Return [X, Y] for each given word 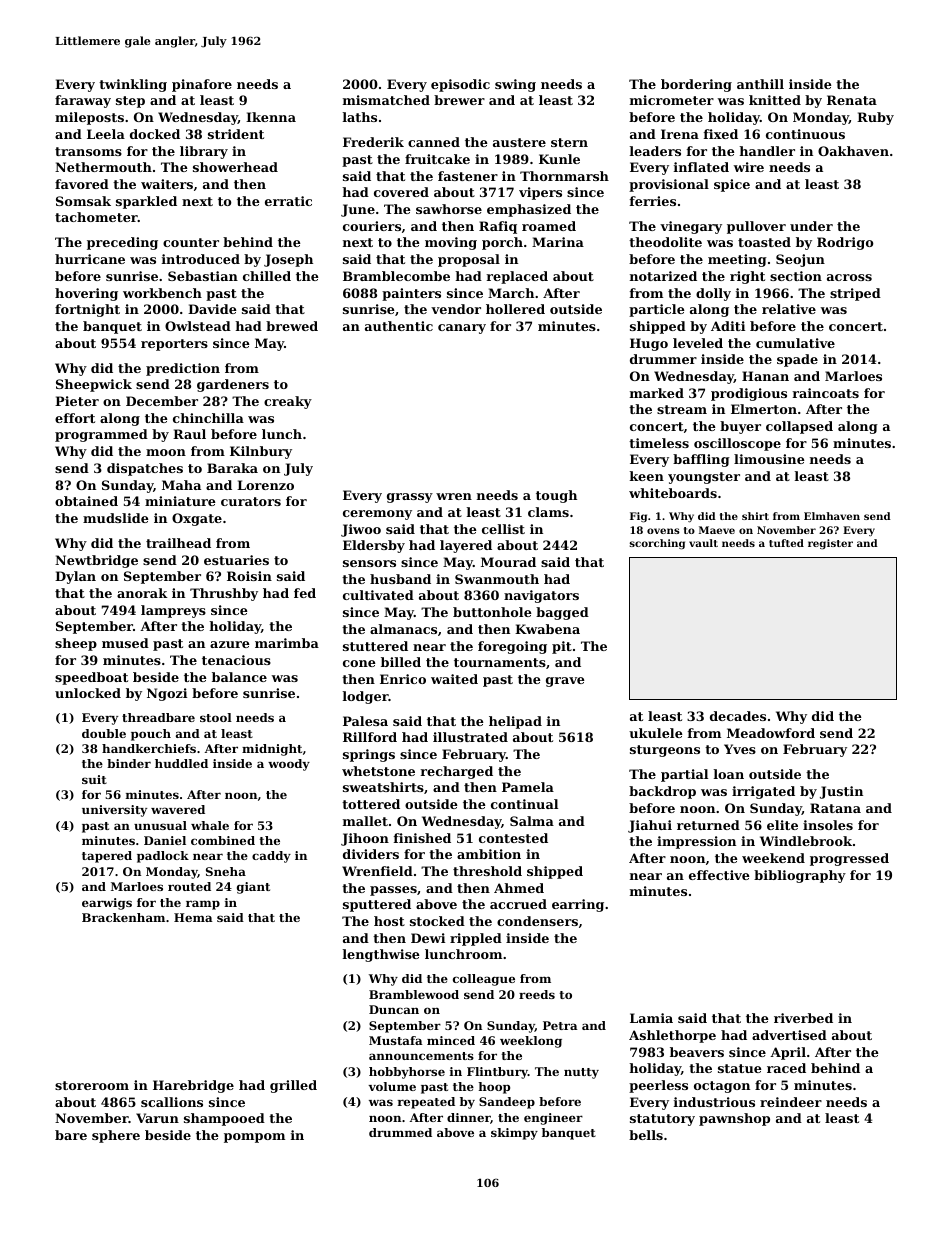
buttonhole [492, 612]
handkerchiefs [149, 748]
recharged [456, 772]
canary [462, 329]
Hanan [765, 376]
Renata [852, 100]
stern [569, 142]
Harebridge [193, 1086]
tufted [786, 543]
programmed [101, 435]
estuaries [236, 560]
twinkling [133, 85]
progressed [849, 859]
